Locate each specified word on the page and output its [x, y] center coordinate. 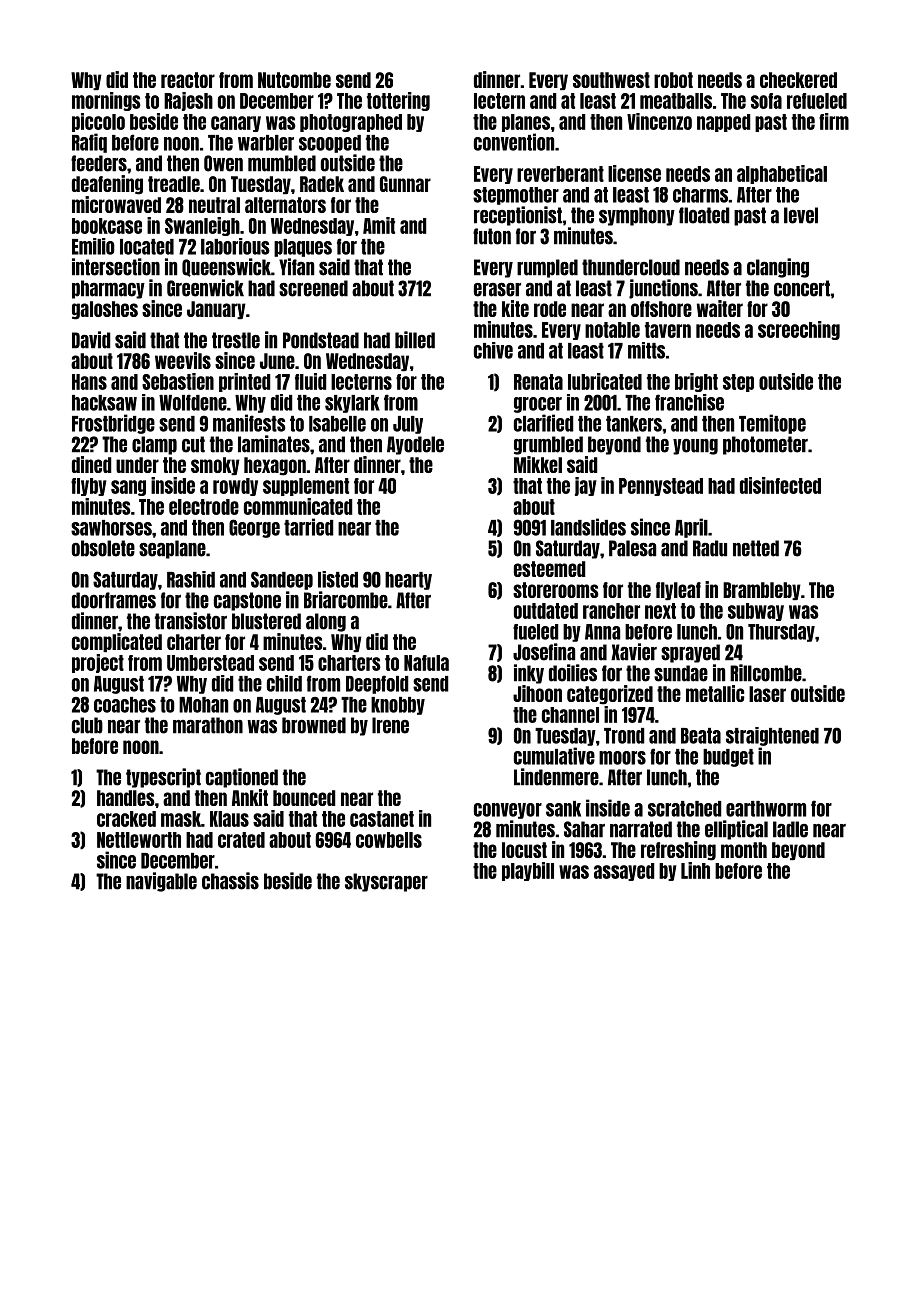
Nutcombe [294, 80]
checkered [798, 80]
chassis [230, 881]
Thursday [781, 633]
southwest [611, 80]
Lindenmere [556, 777]
